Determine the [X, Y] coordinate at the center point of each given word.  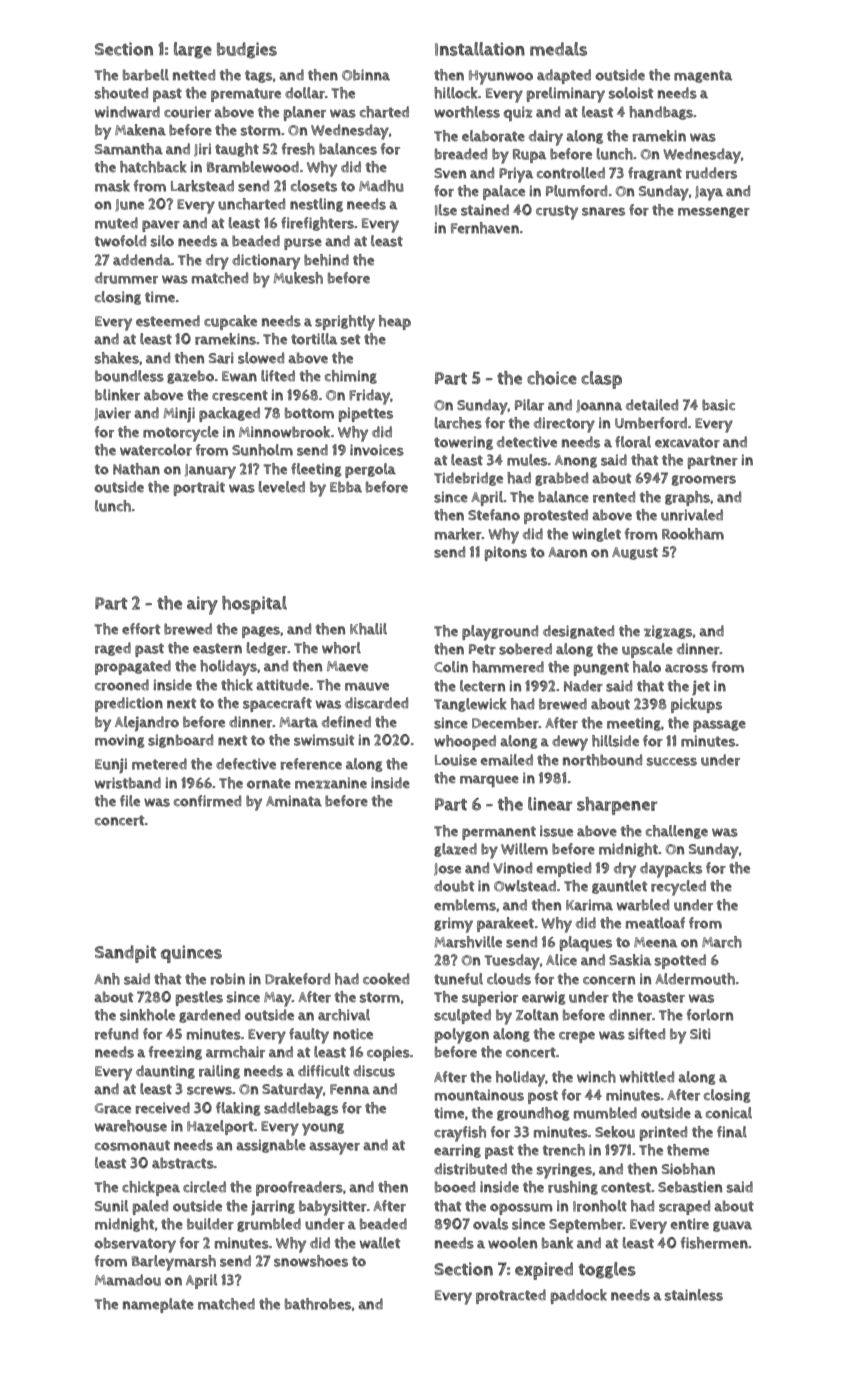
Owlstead [525, 886]
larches [458, 423]
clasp [601, 380]
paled [150, 1207]
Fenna [350, 1089]
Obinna [366, 75]
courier [187, 112]
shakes [117, 358]
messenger [714, 212]
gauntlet [619, 887]
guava [732, 1226]
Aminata [294, 801]
